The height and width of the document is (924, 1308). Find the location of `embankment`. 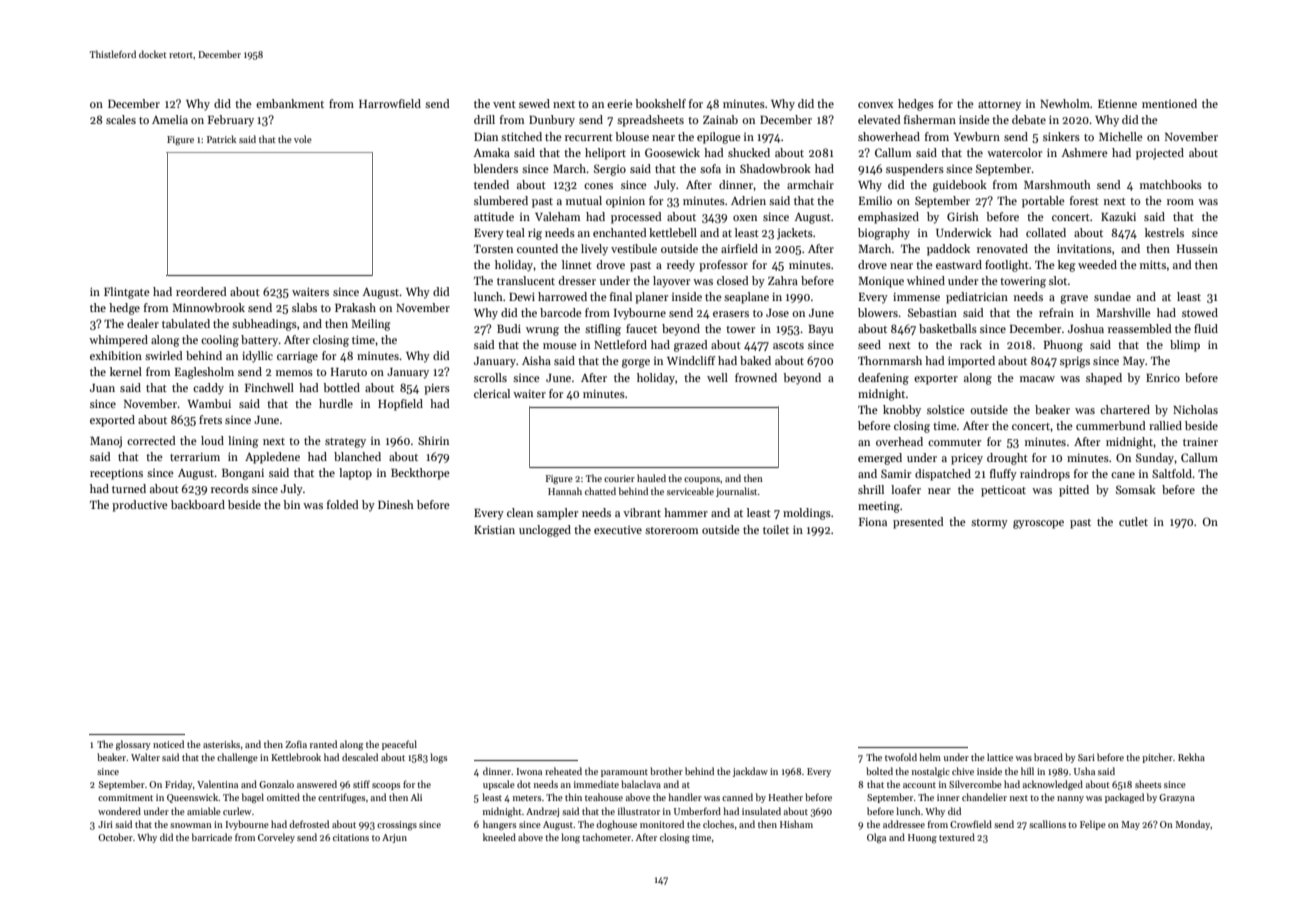

embankment is located at coordinates (290, 103).
